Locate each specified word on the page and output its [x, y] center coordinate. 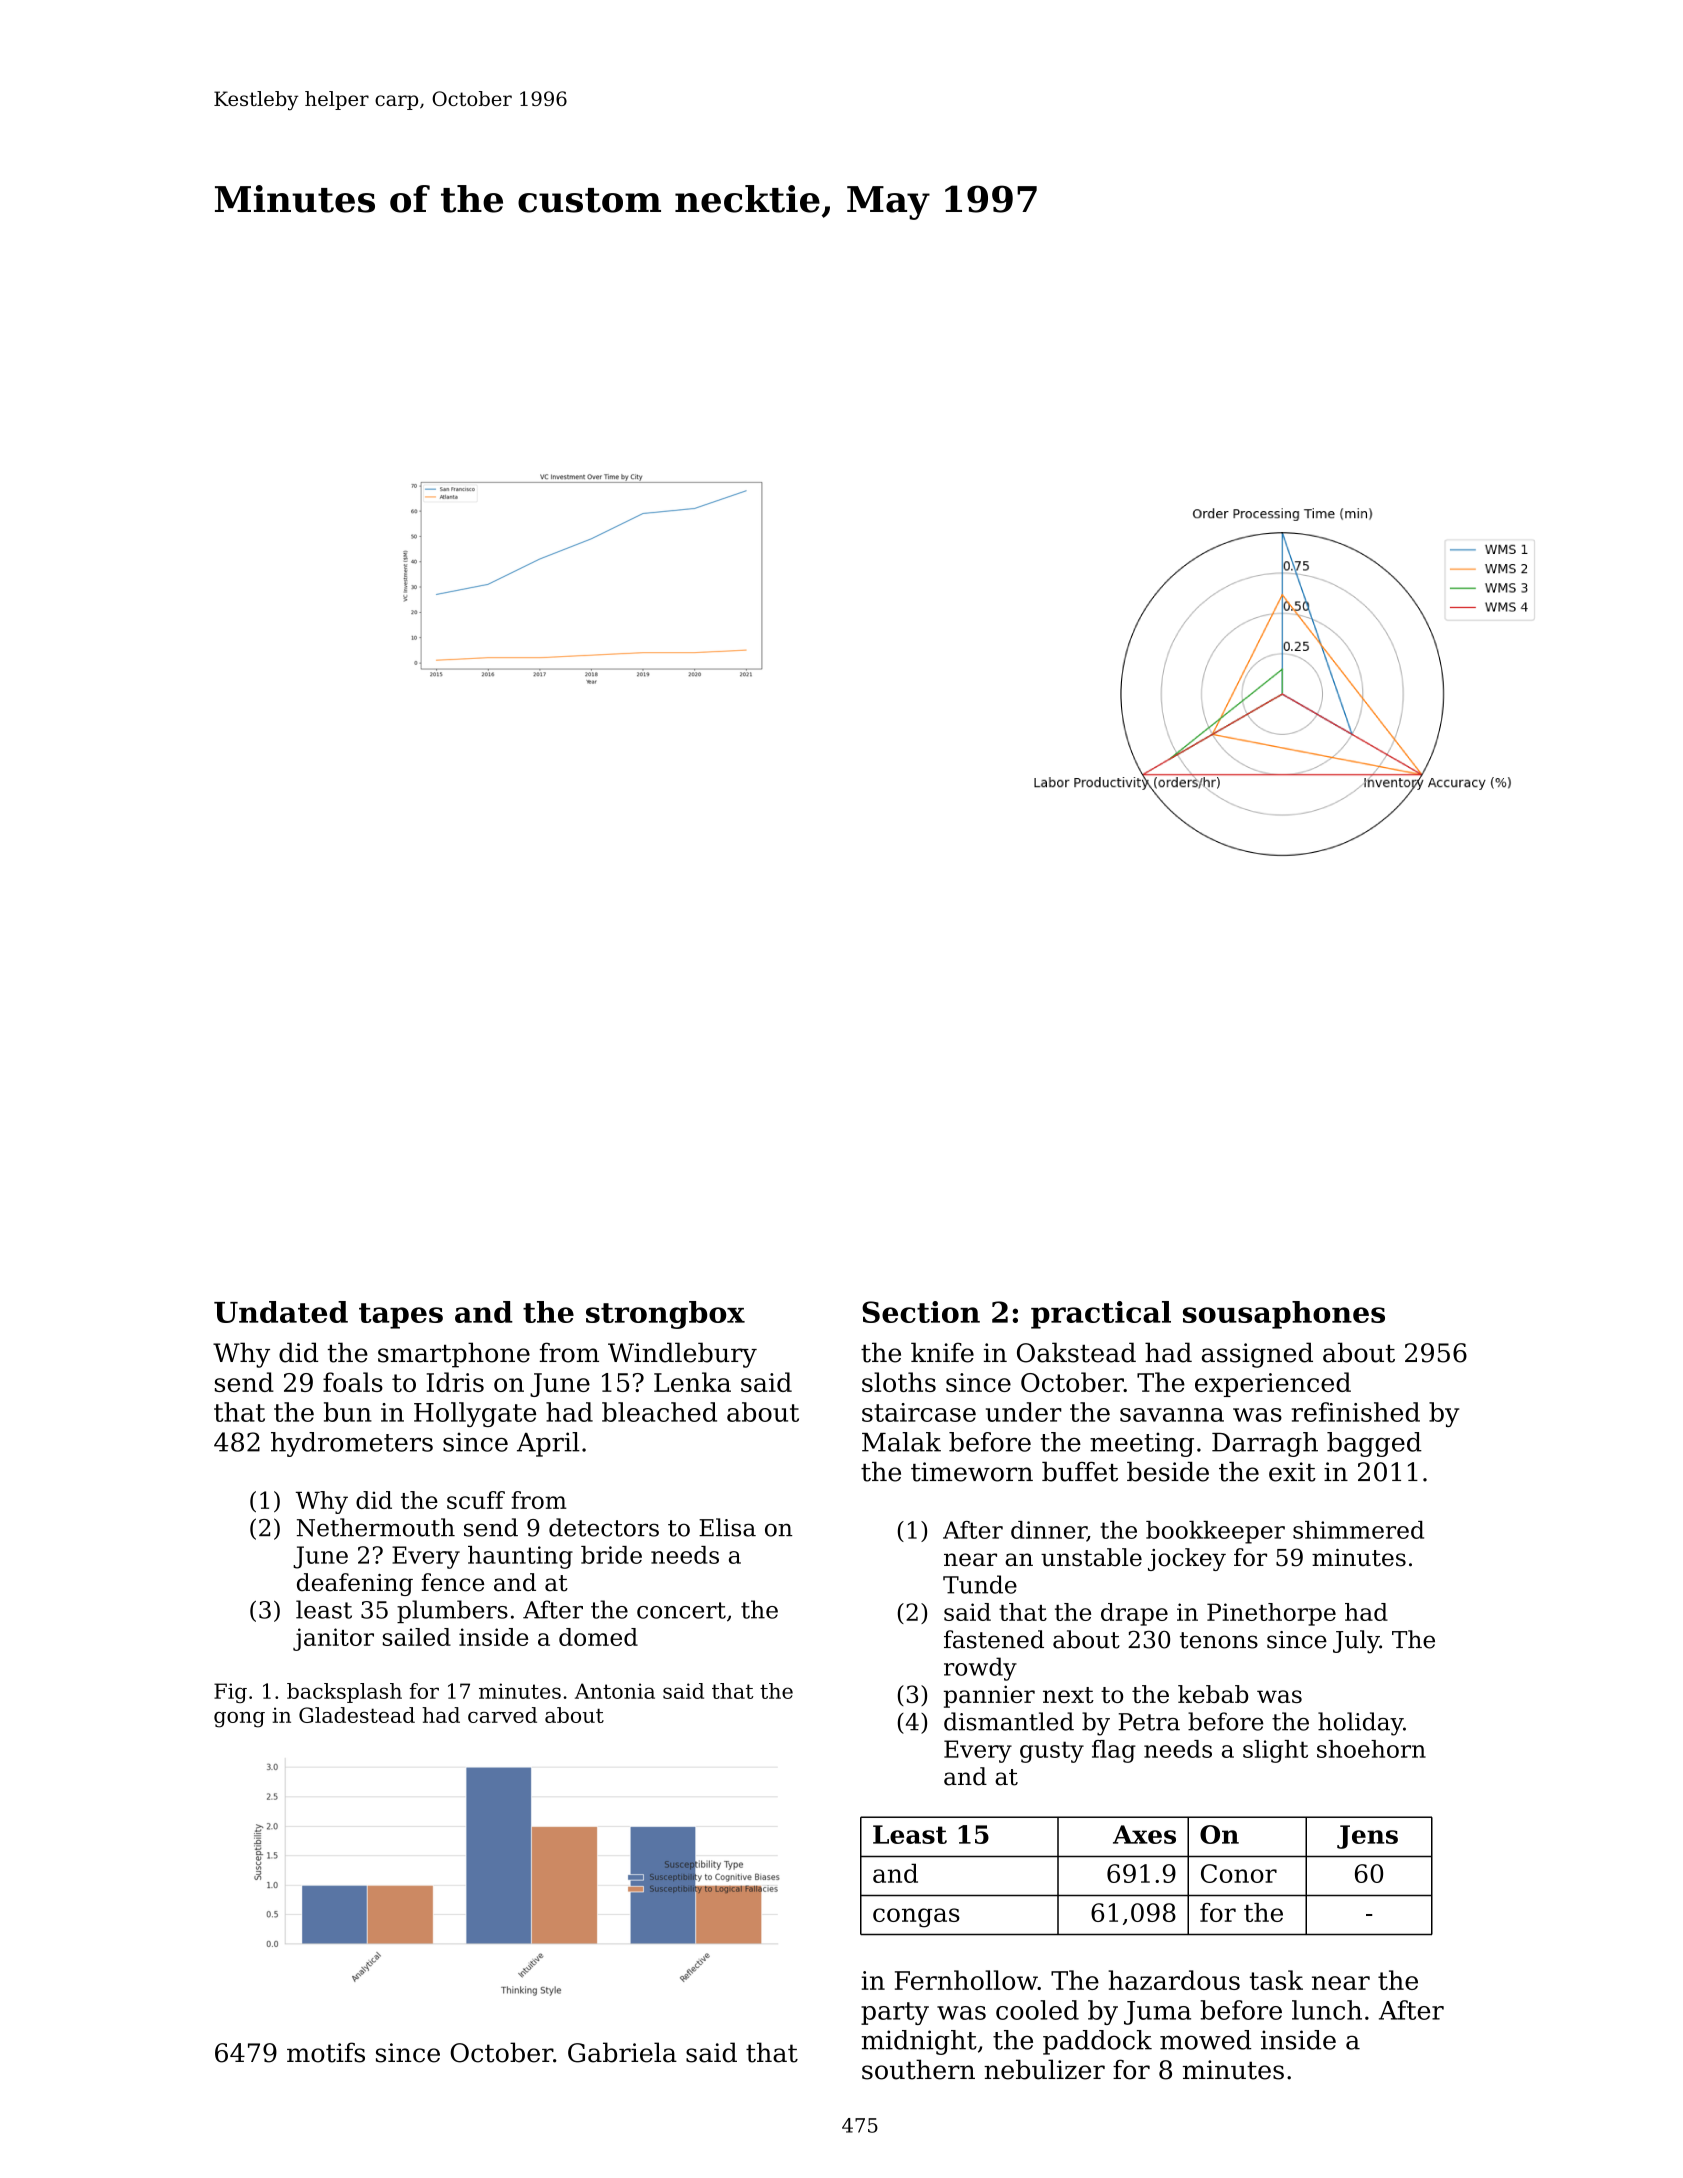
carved [502, 1715]
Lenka [692, 1382]
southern [918, 2069]
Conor [1239, 1873]
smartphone [454, 1355]
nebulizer [1044, 2069]
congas [916, 1918]
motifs [326, 2052]
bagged [1374, 1444]
